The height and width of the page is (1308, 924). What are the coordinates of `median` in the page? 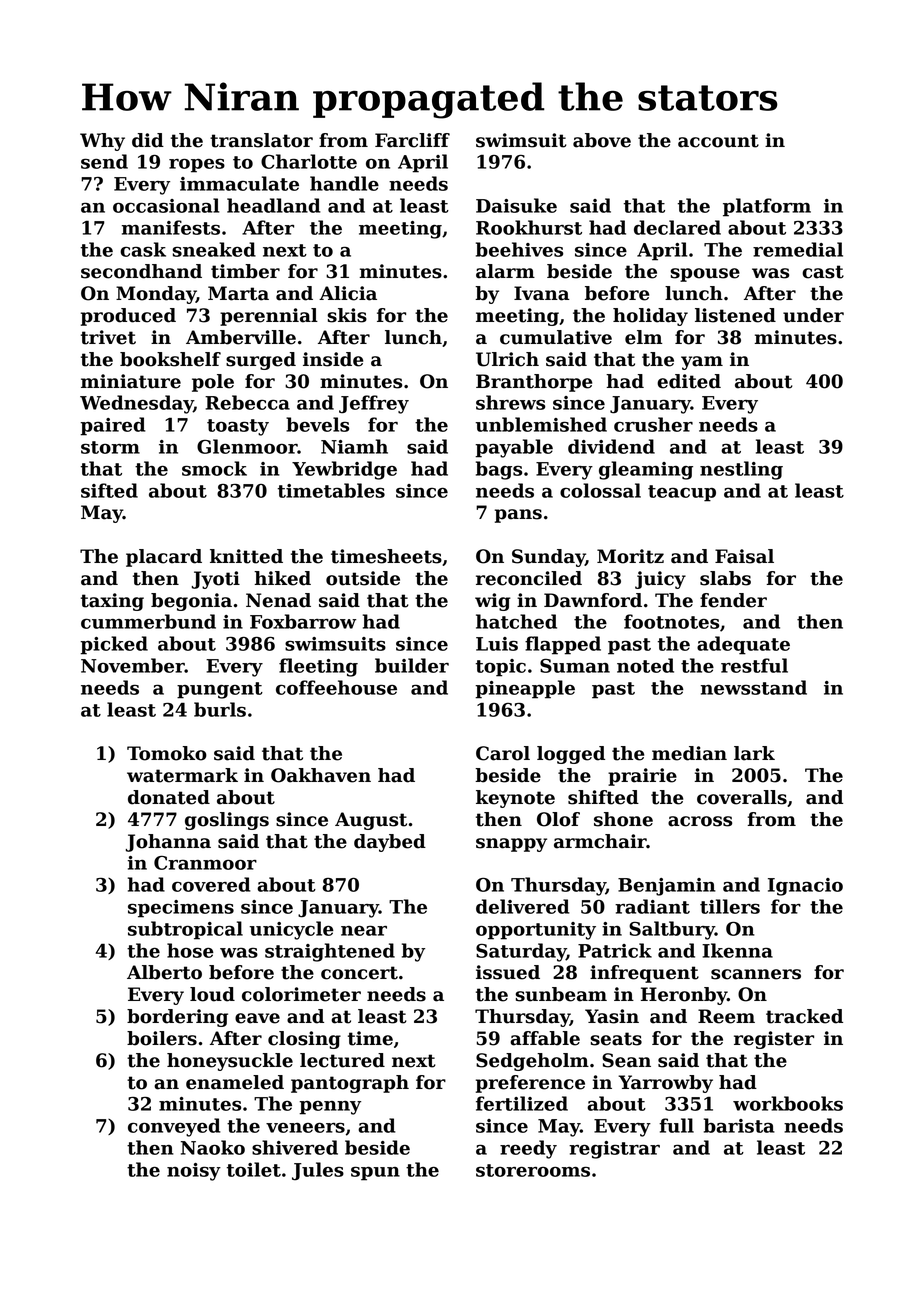 It's located at (689, 753).
